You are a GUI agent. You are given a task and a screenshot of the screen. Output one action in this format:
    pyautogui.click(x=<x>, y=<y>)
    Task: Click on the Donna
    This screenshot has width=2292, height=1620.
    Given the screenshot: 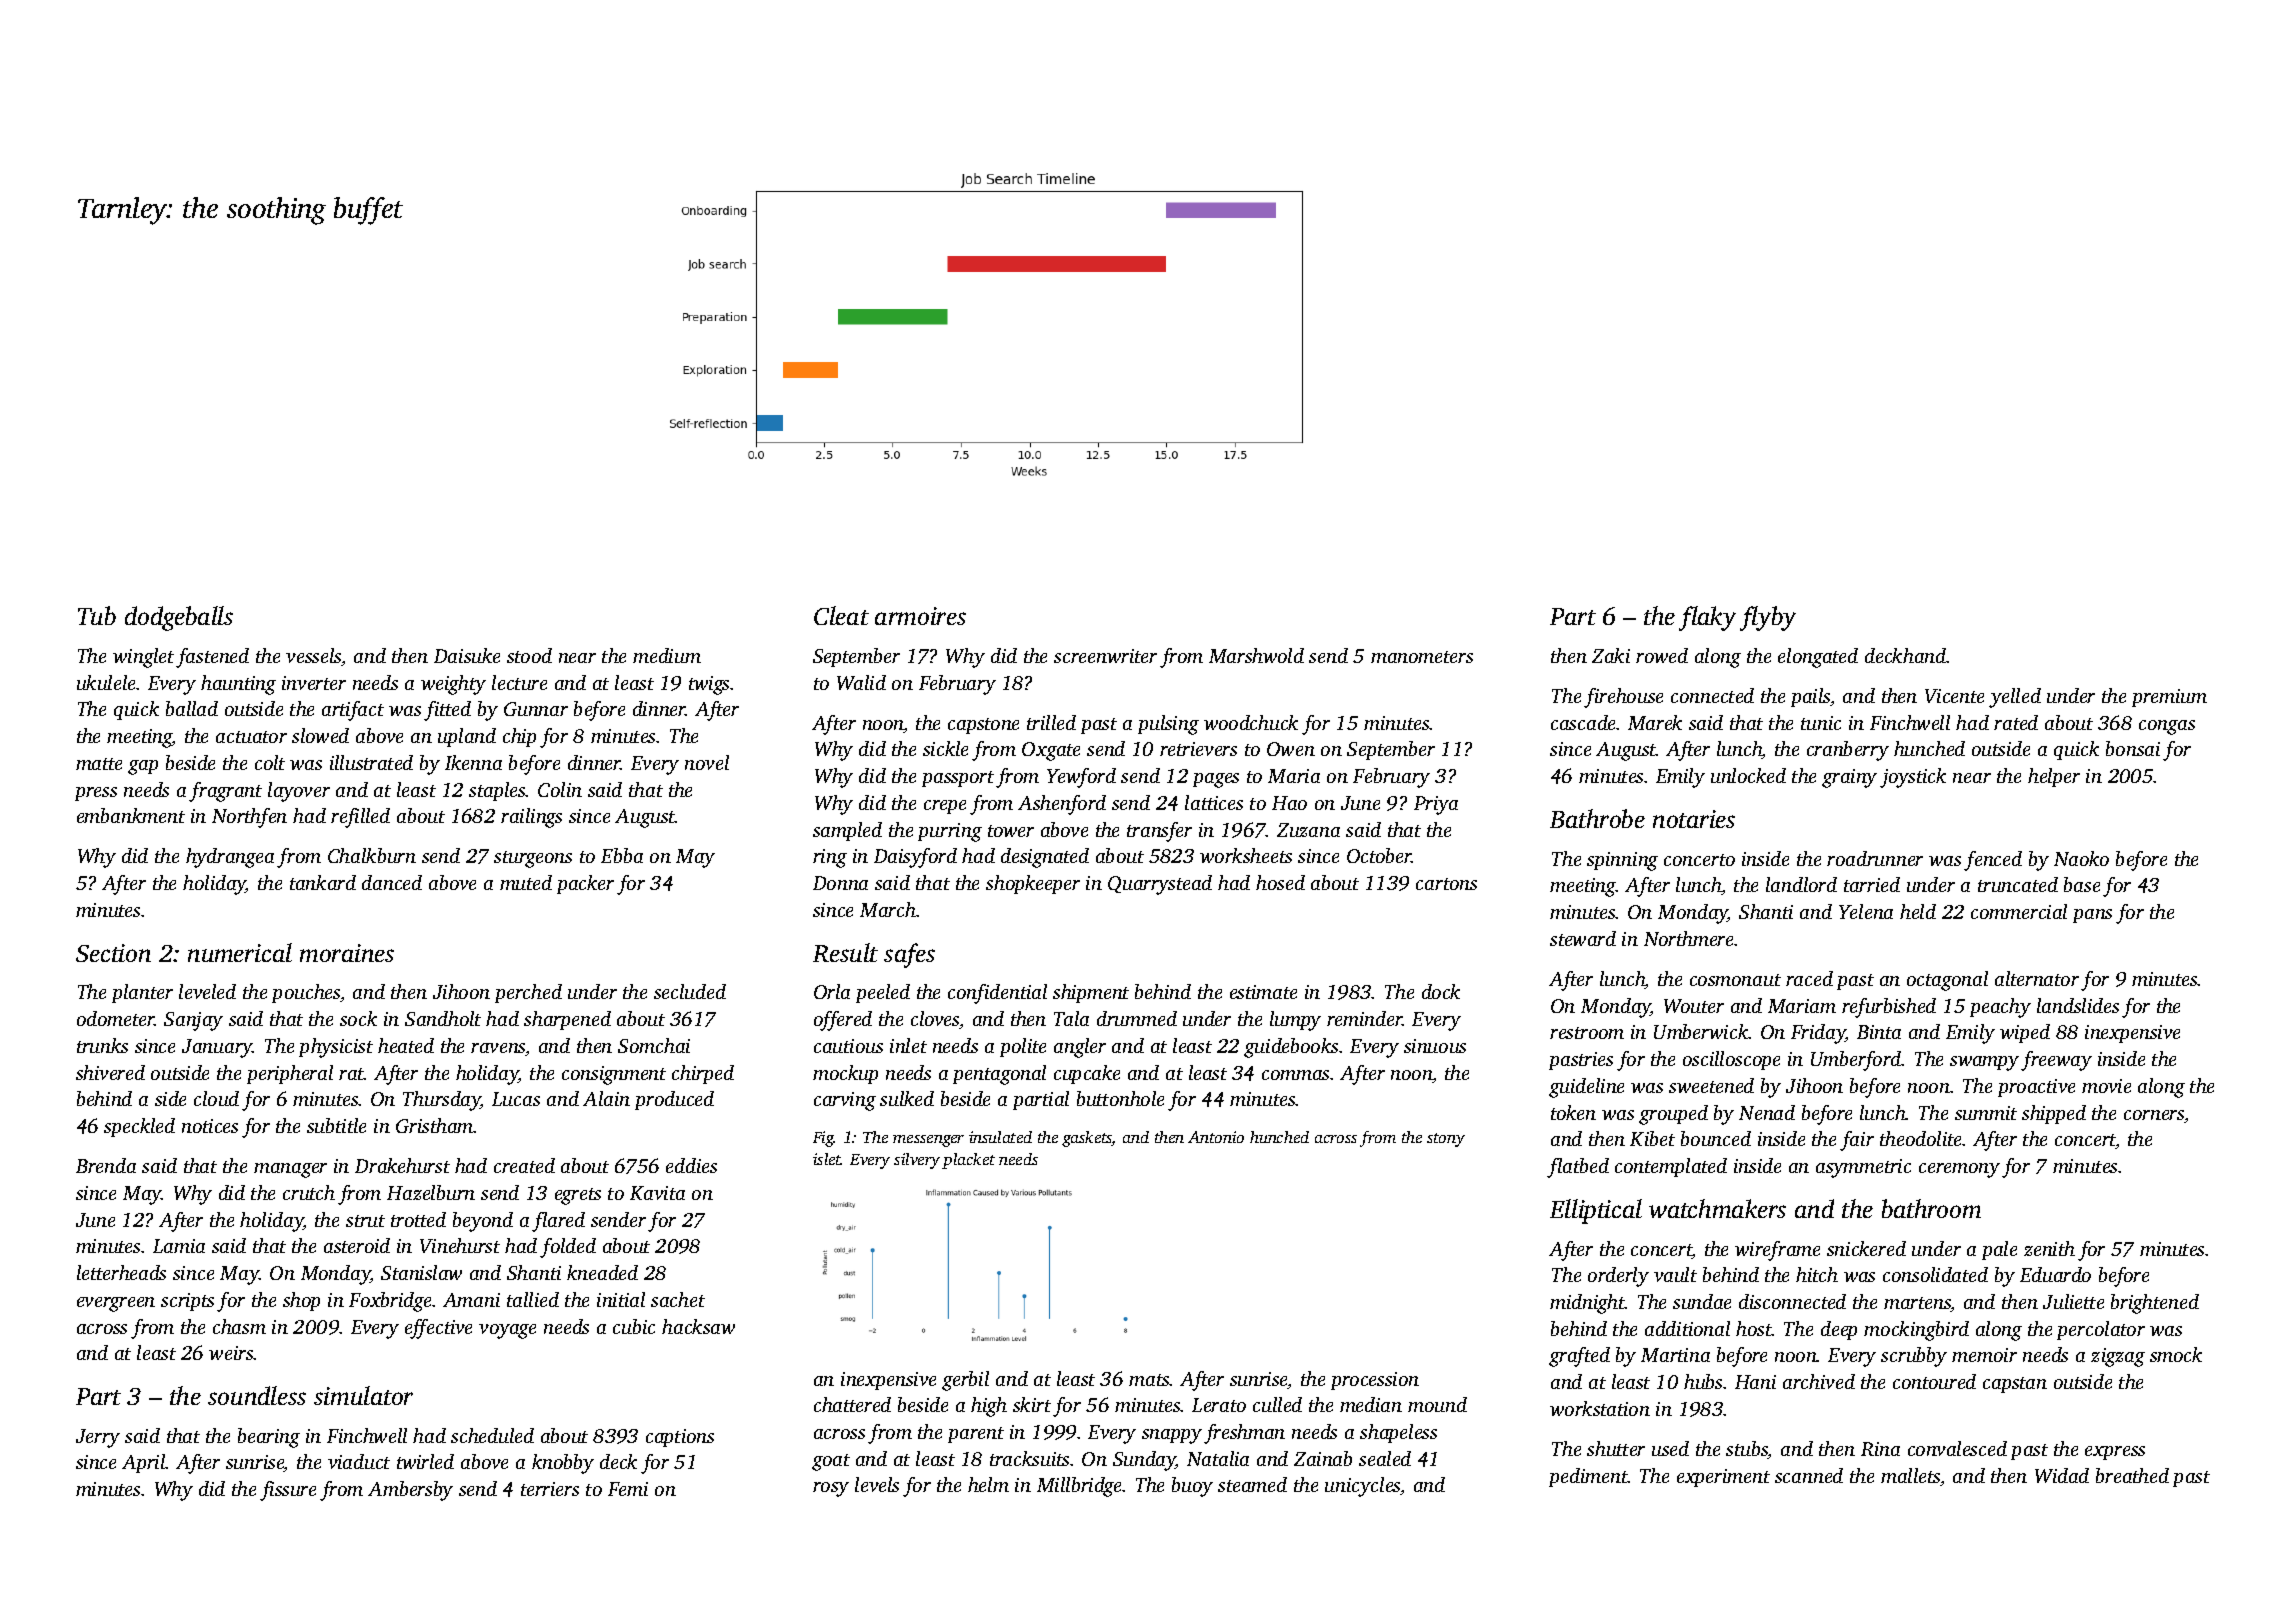 What is the action you would take?
    pyautogui.click(x=840, y=883)
